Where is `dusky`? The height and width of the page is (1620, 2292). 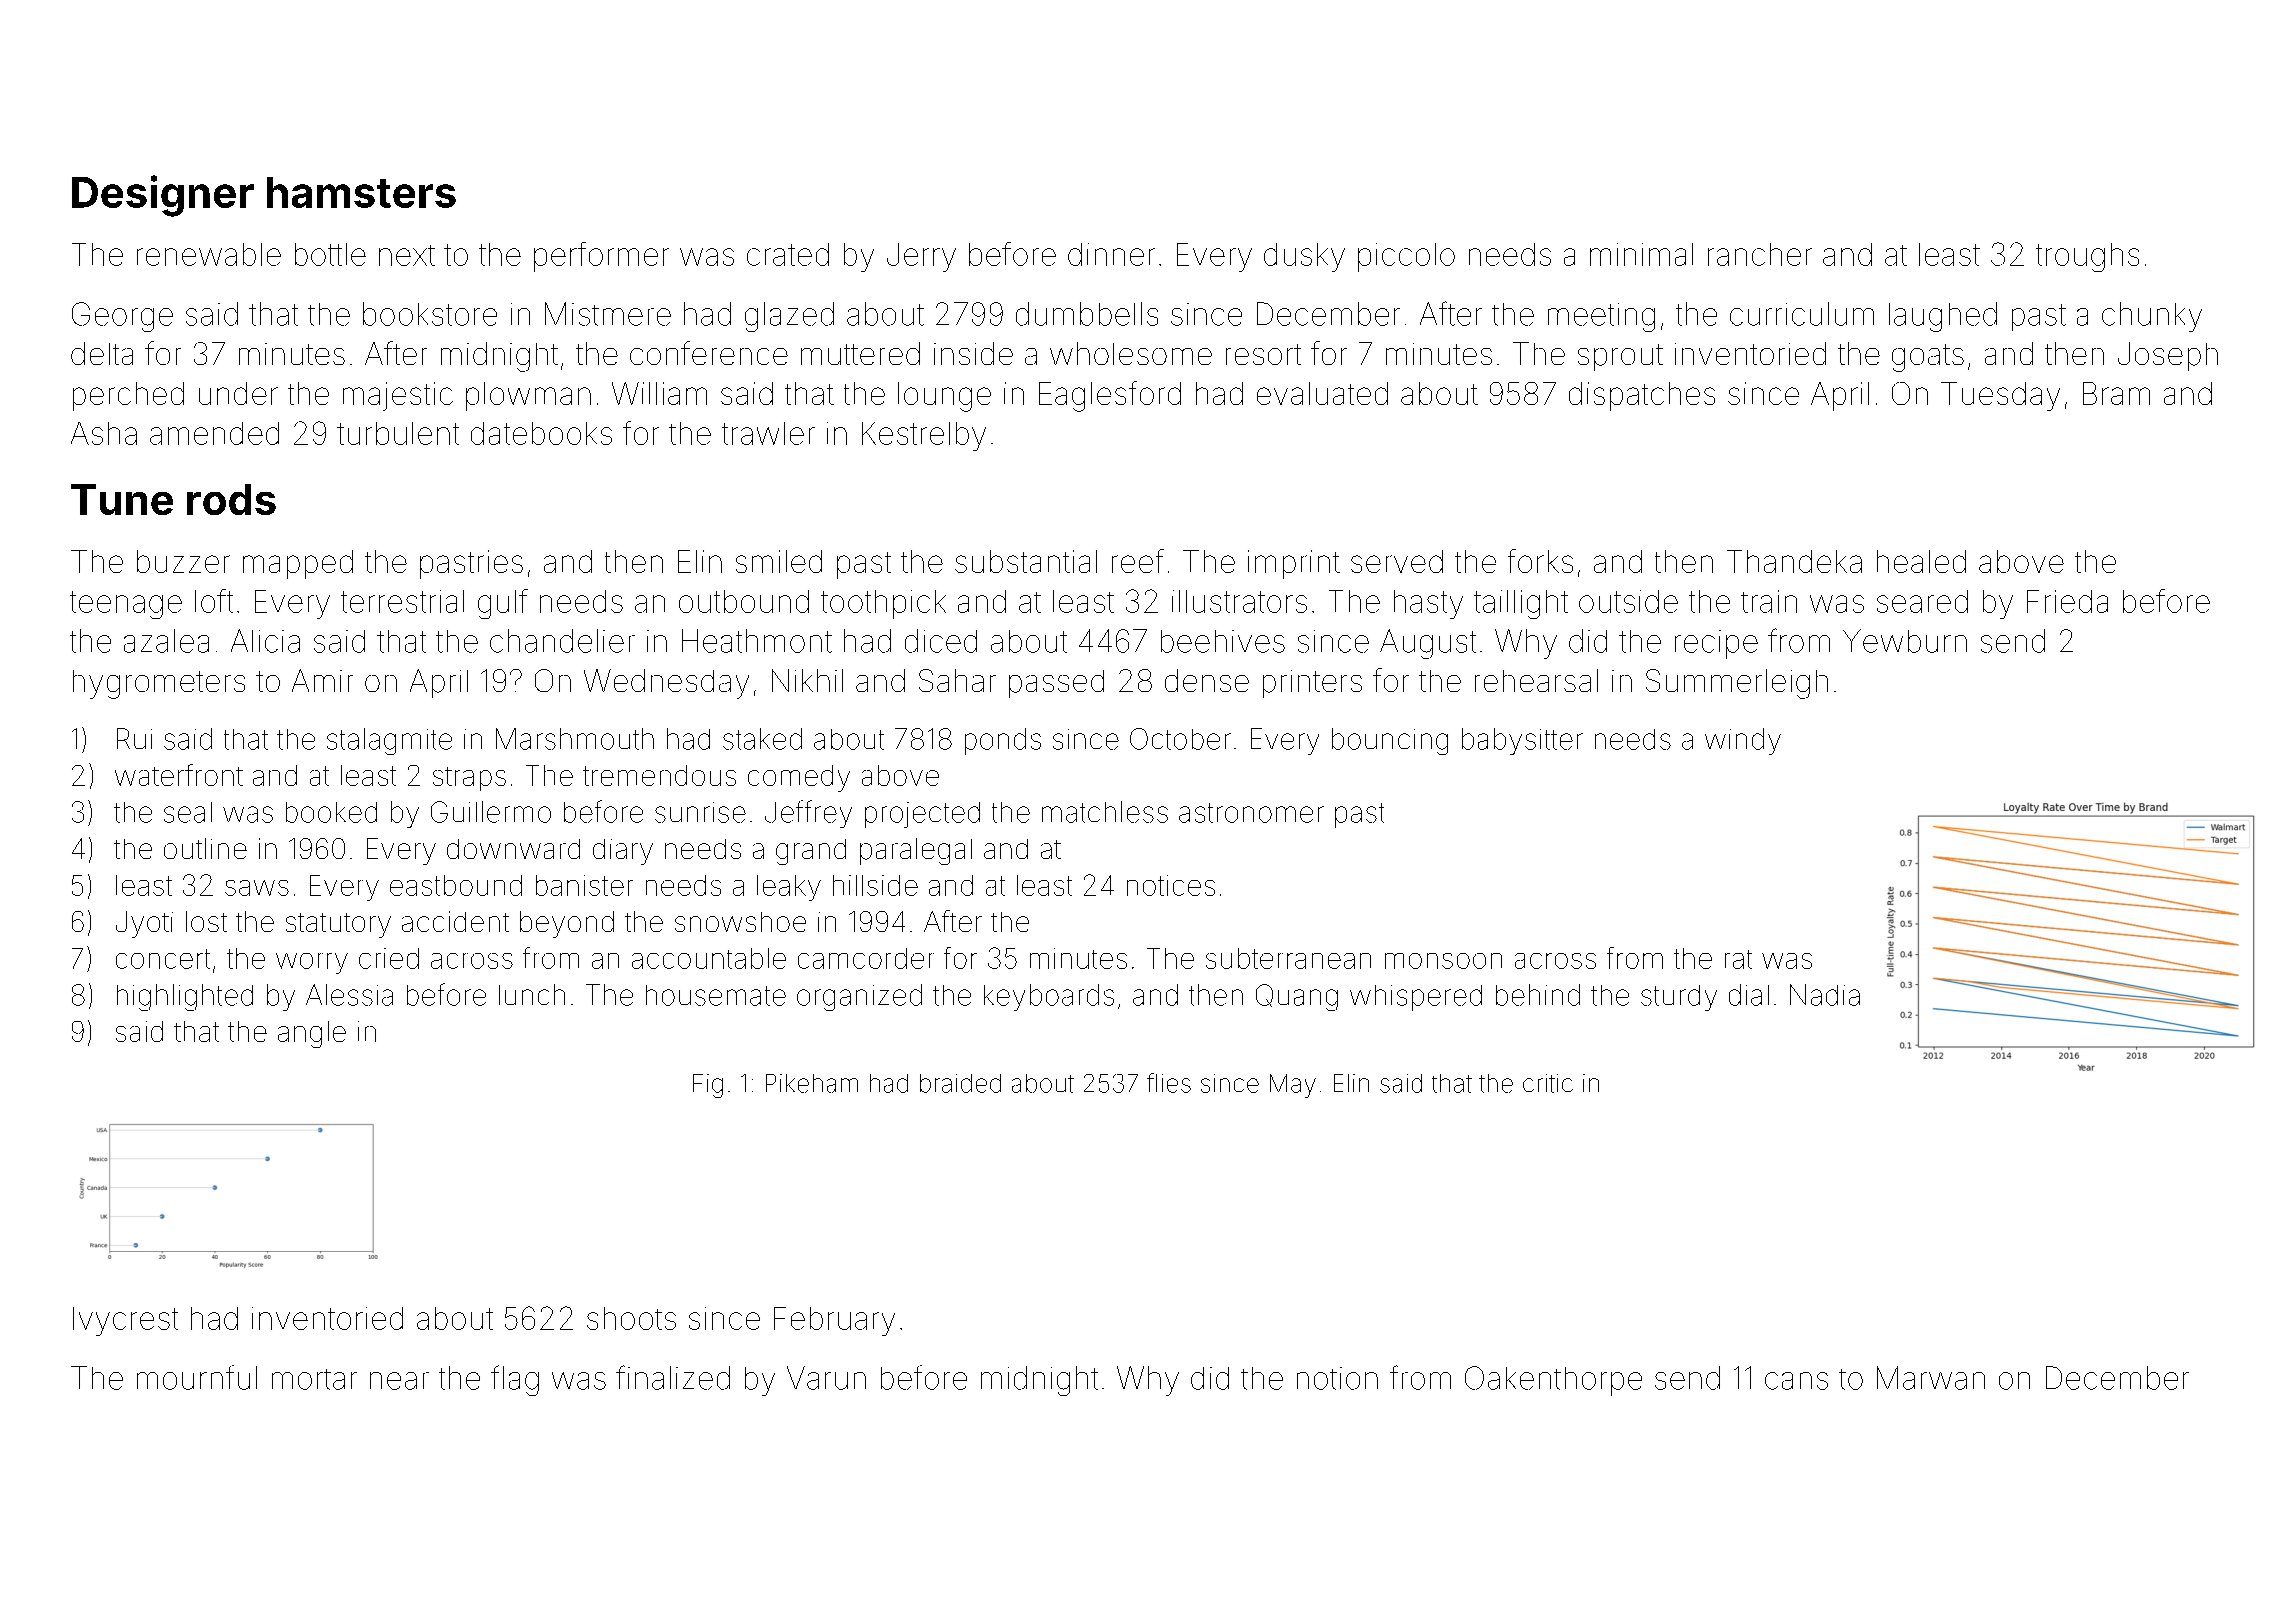 dusky is located at coordinates (1304, 257).
